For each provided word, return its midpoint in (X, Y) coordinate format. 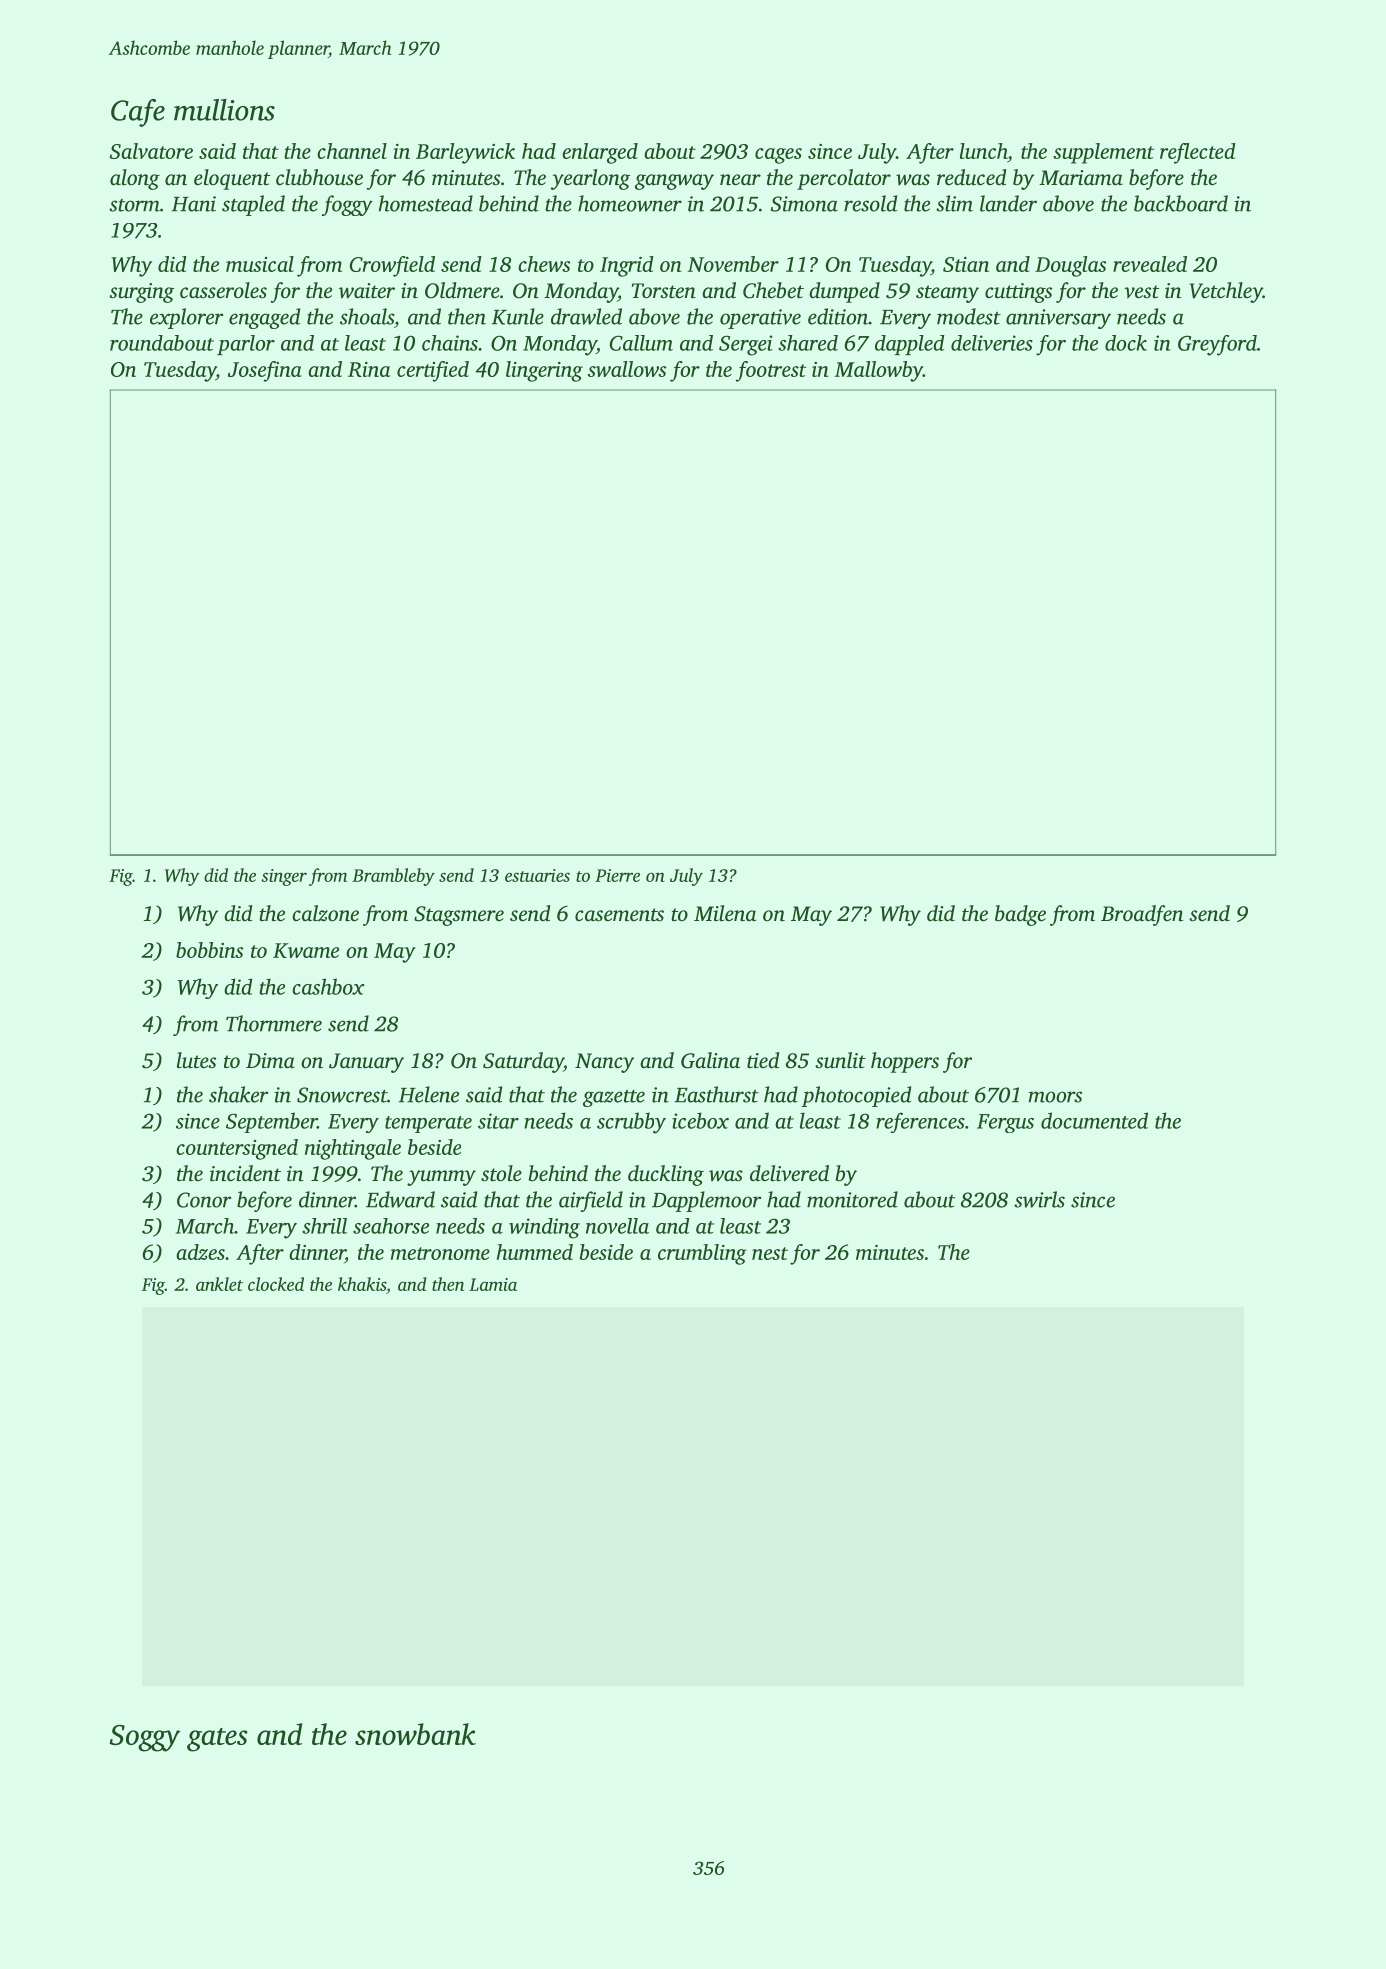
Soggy (144, 1738)
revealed (1150, 264)
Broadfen (1142, 915)
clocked (276, 1284)
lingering (544, 371)
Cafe (138, 113)
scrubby (631, 1123)
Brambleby (393, 877)
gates (217, 1740)
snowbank (415, 1734)
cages (778, 156)
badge (1020, 915)
